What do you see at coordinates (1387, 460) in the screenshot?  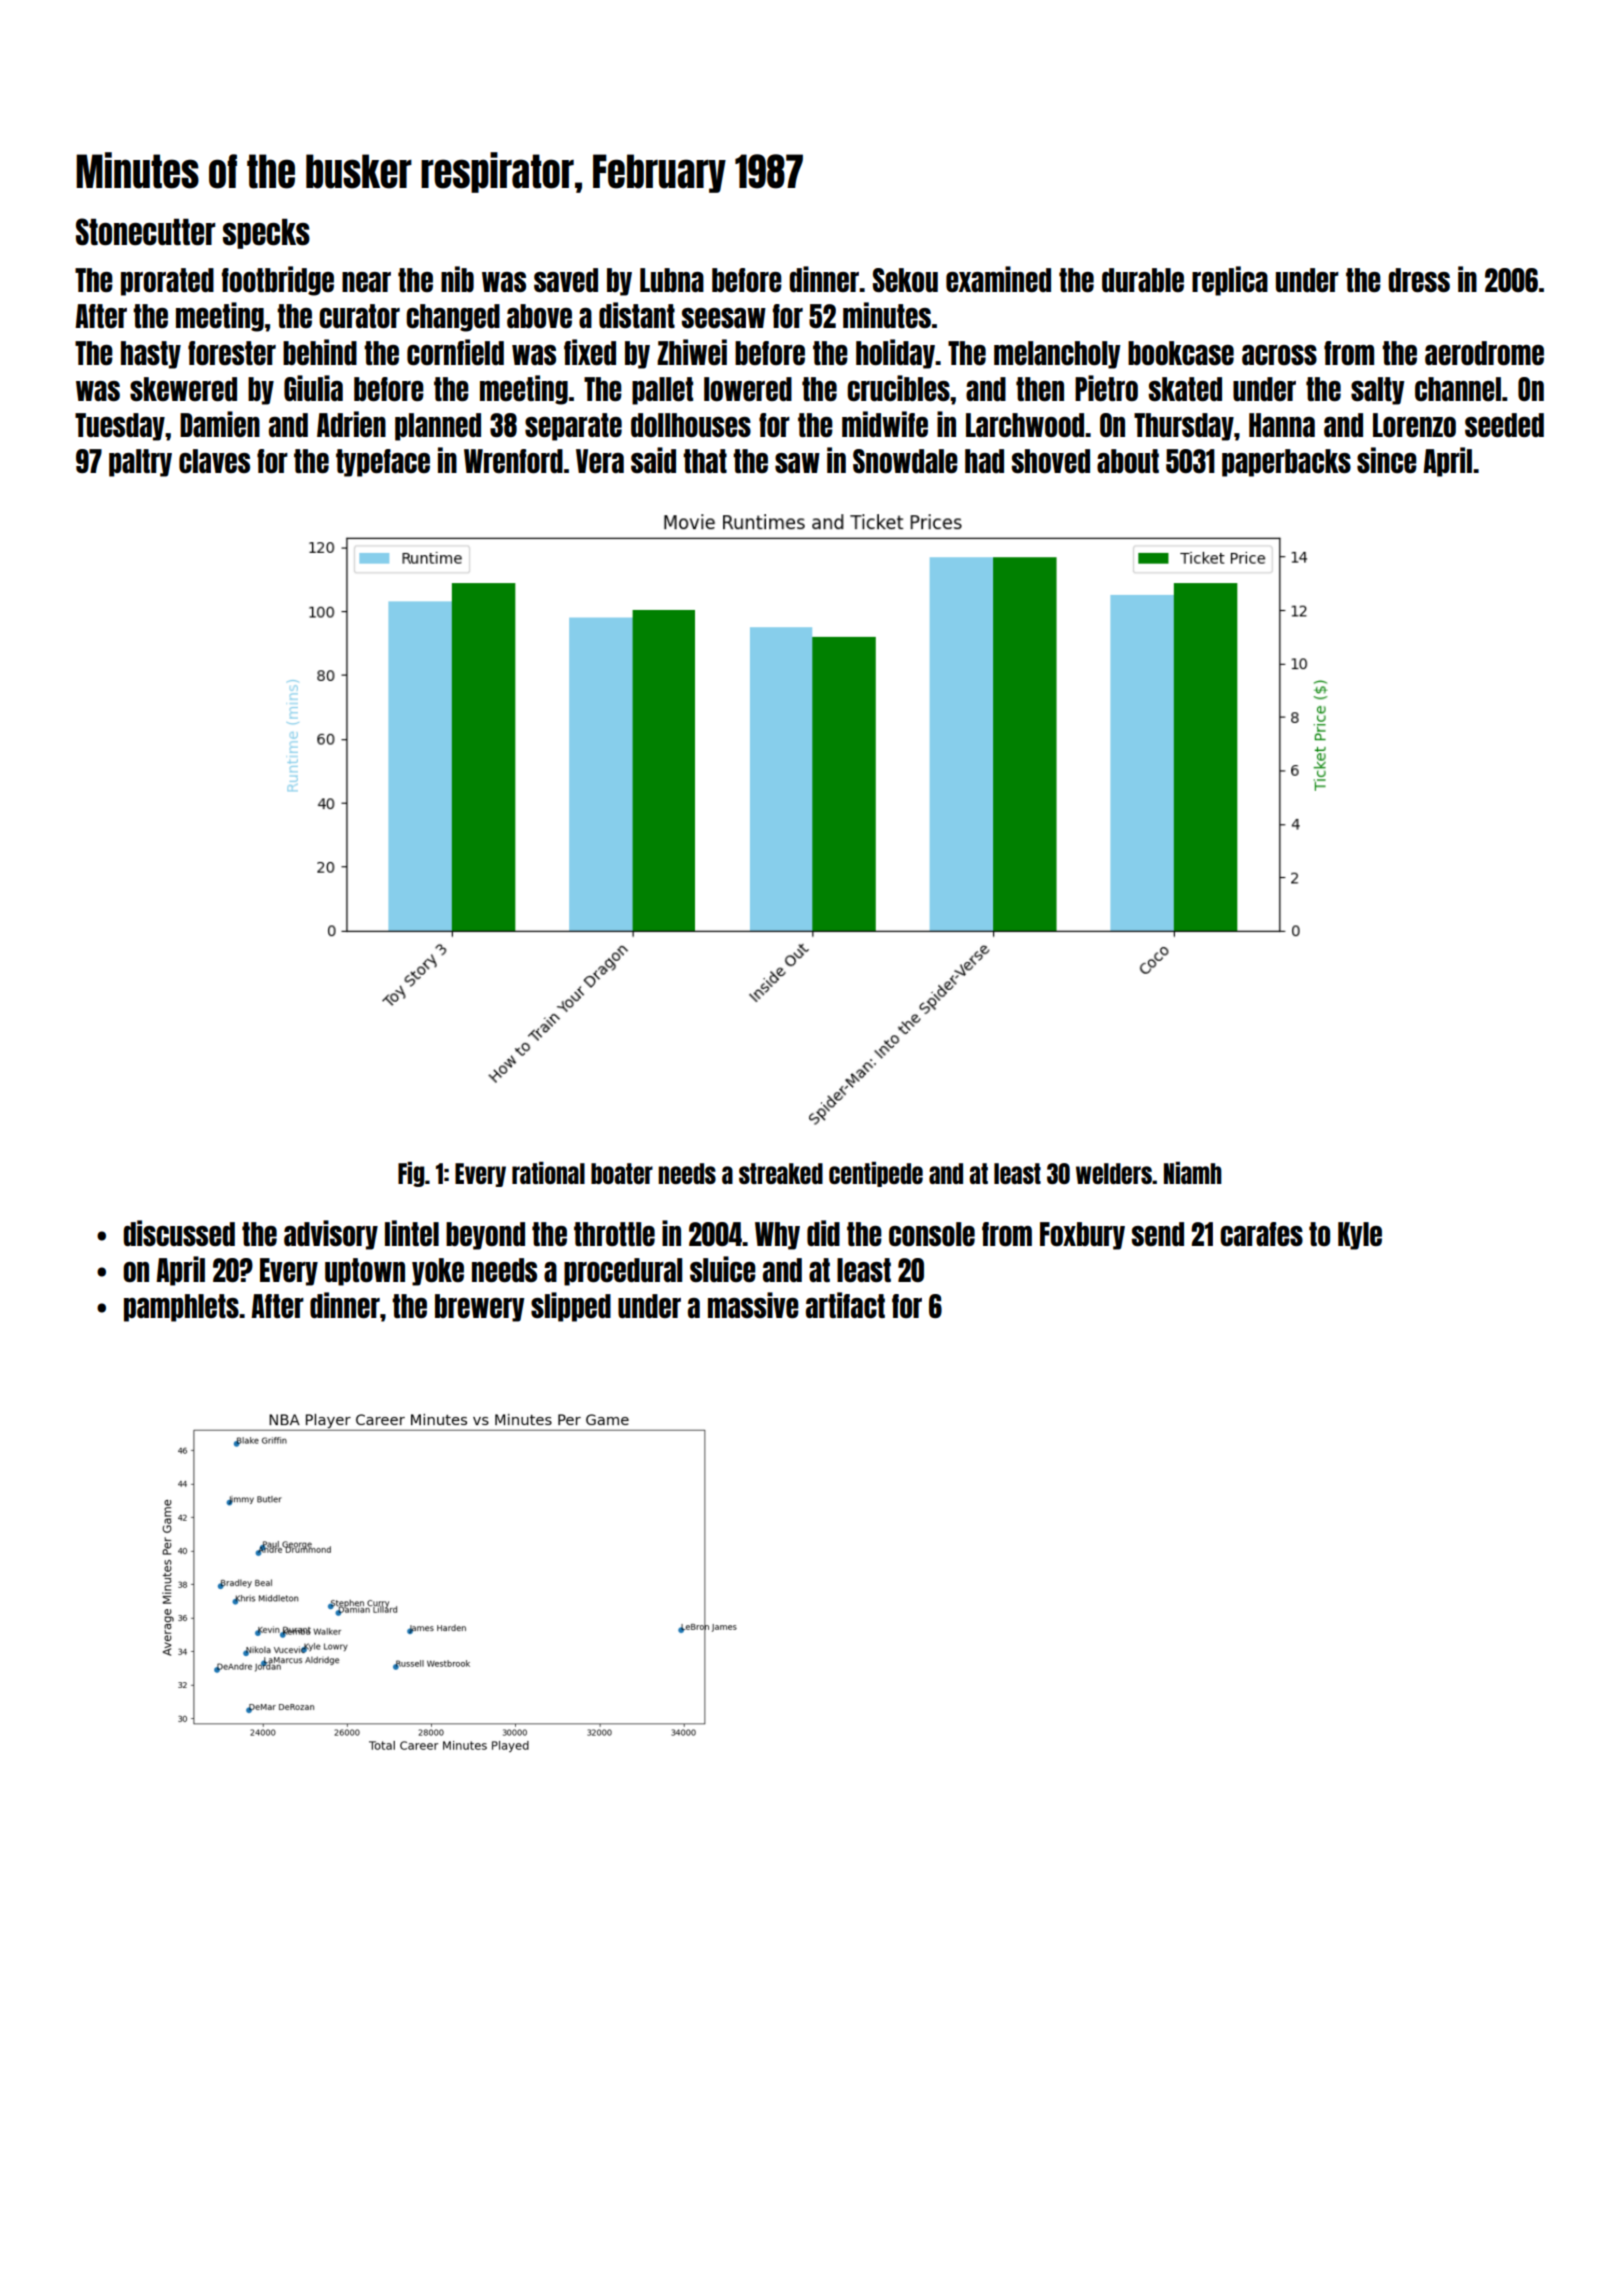 I see `since` at bounding box center [1387, 460].
